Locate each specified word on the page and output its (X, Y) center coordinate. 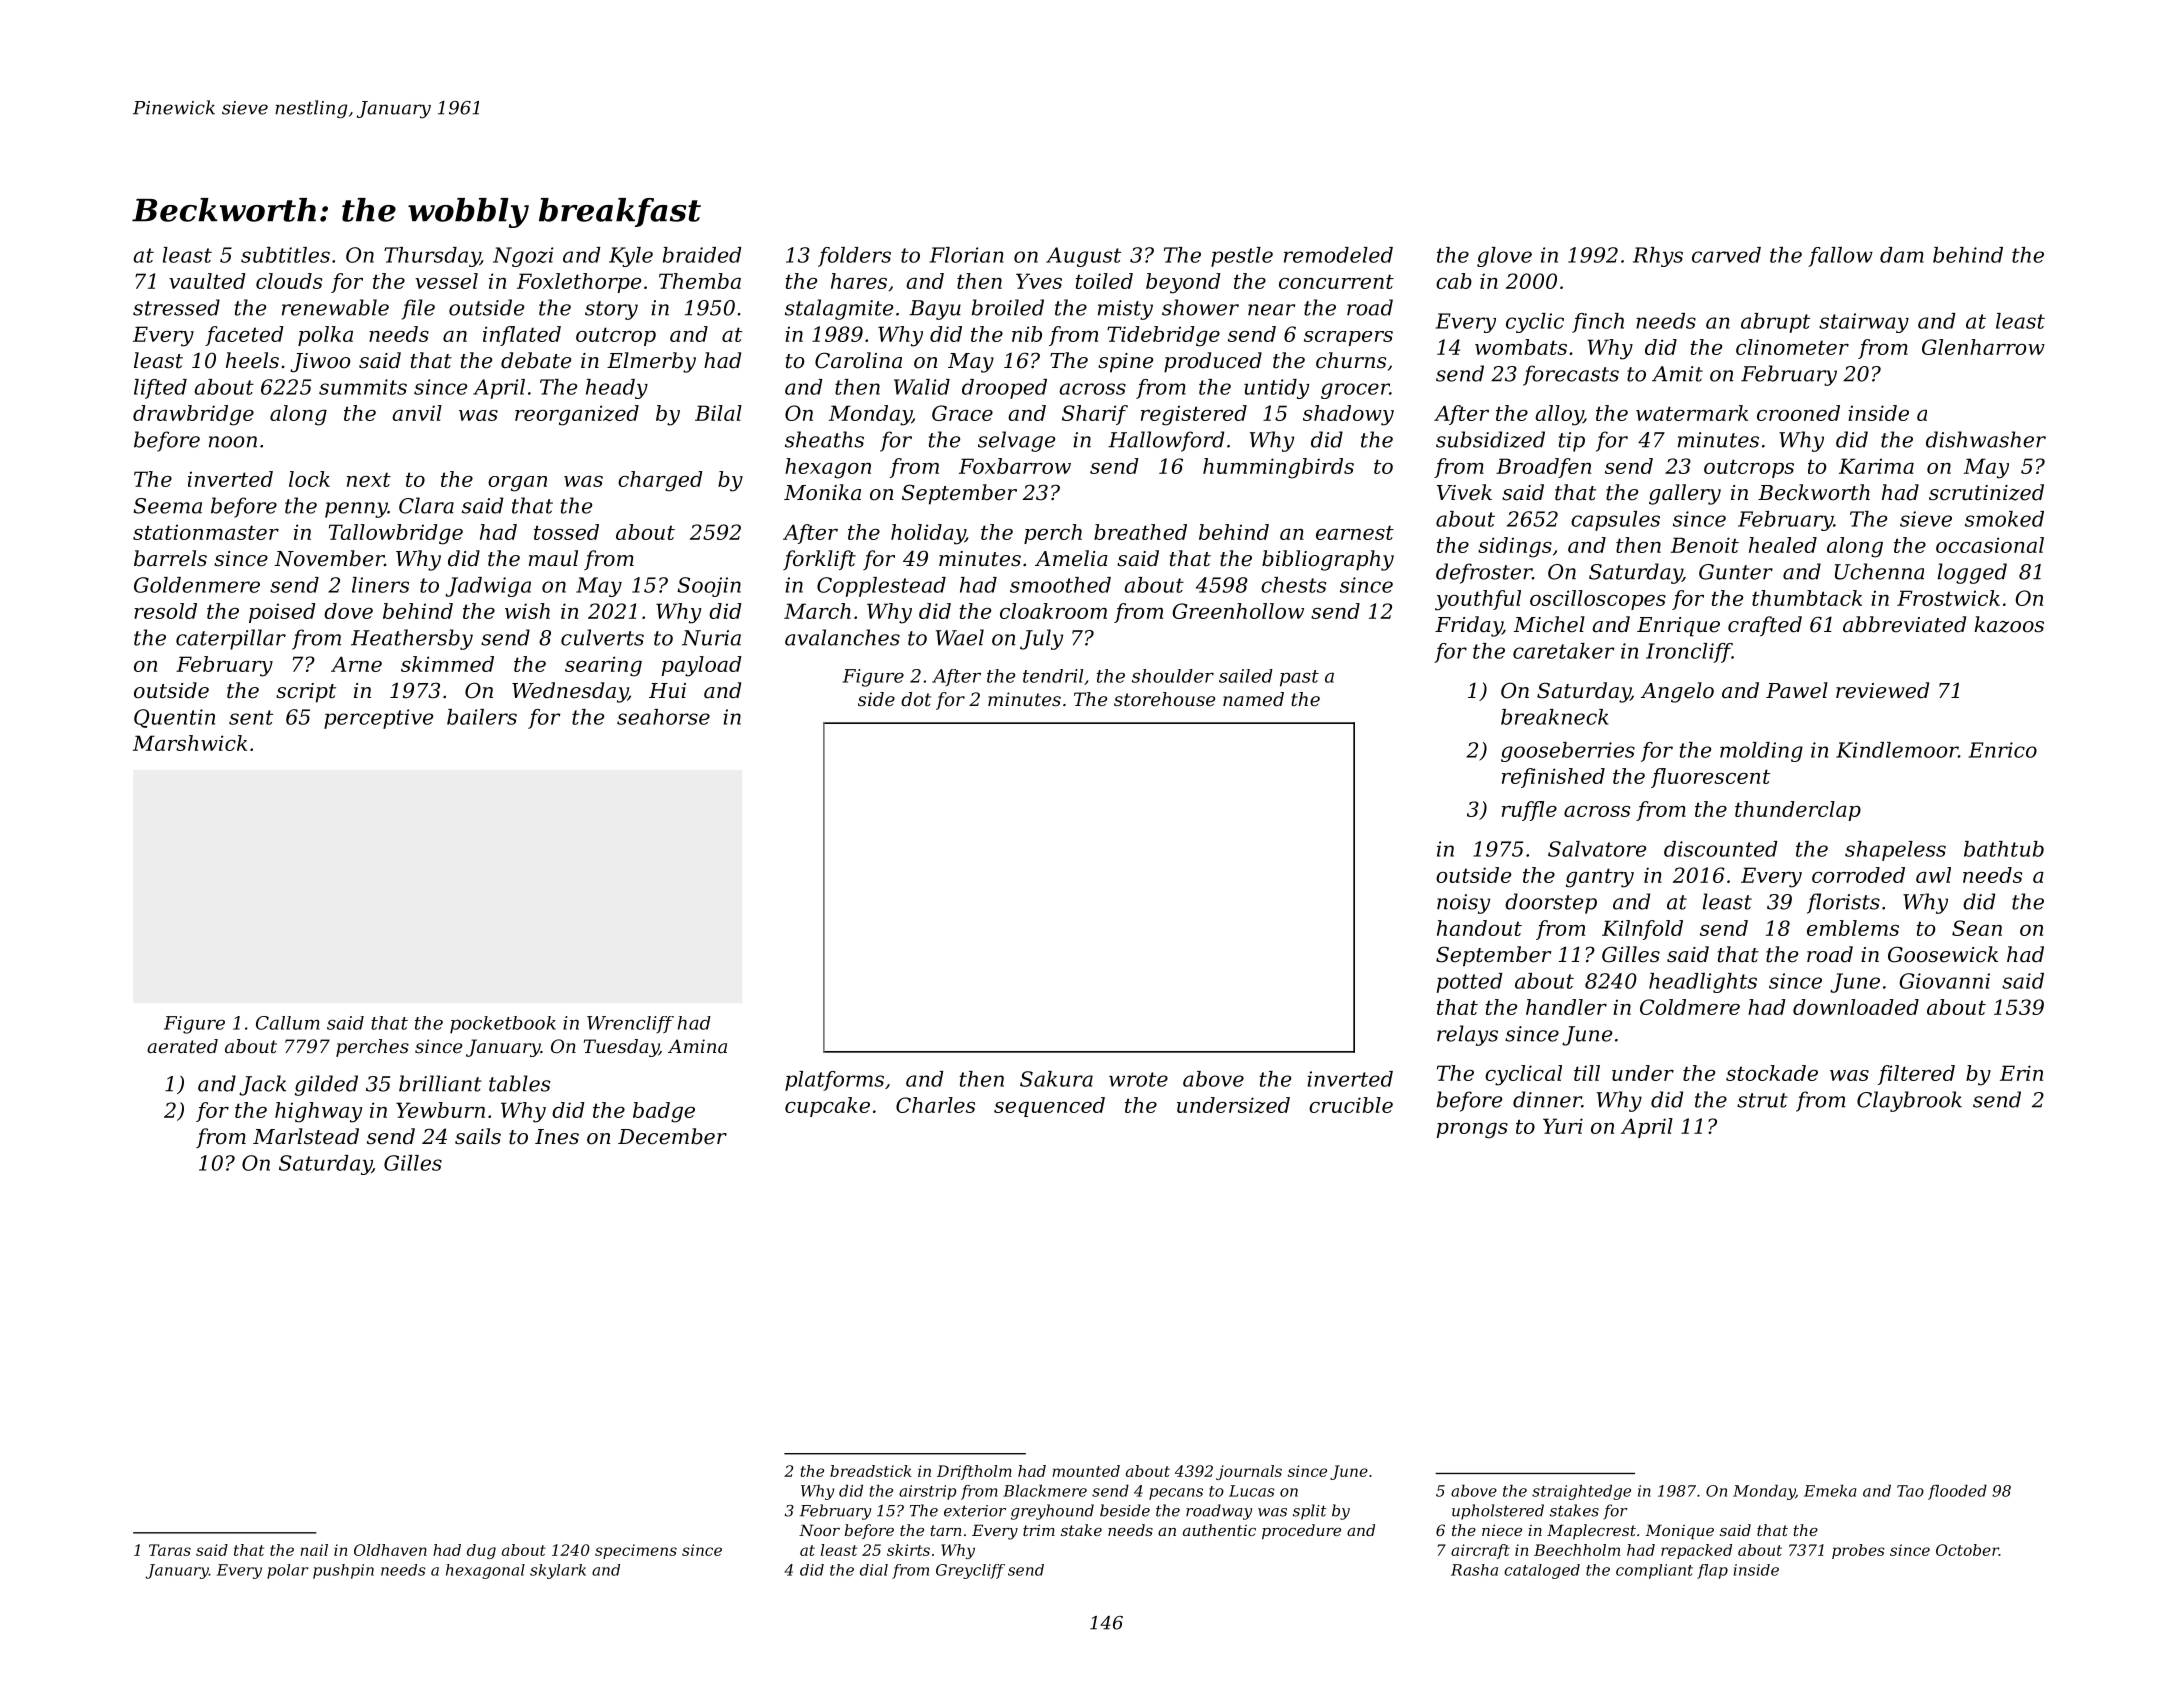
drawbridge (193, 415)
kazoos (2009, 624)
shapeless (1895, 851)
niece (1502, 1530)
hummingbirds (1278, 468)
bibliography (1328, 560)
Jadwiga (488, 587)
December (672, 1136)
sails (478, 1136)
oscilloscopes (1598, 600)
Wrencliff (630, 1024)
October (1967, 1550)
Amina (697, 1046)
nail (314, 1550)
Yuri (1563, 1126)
